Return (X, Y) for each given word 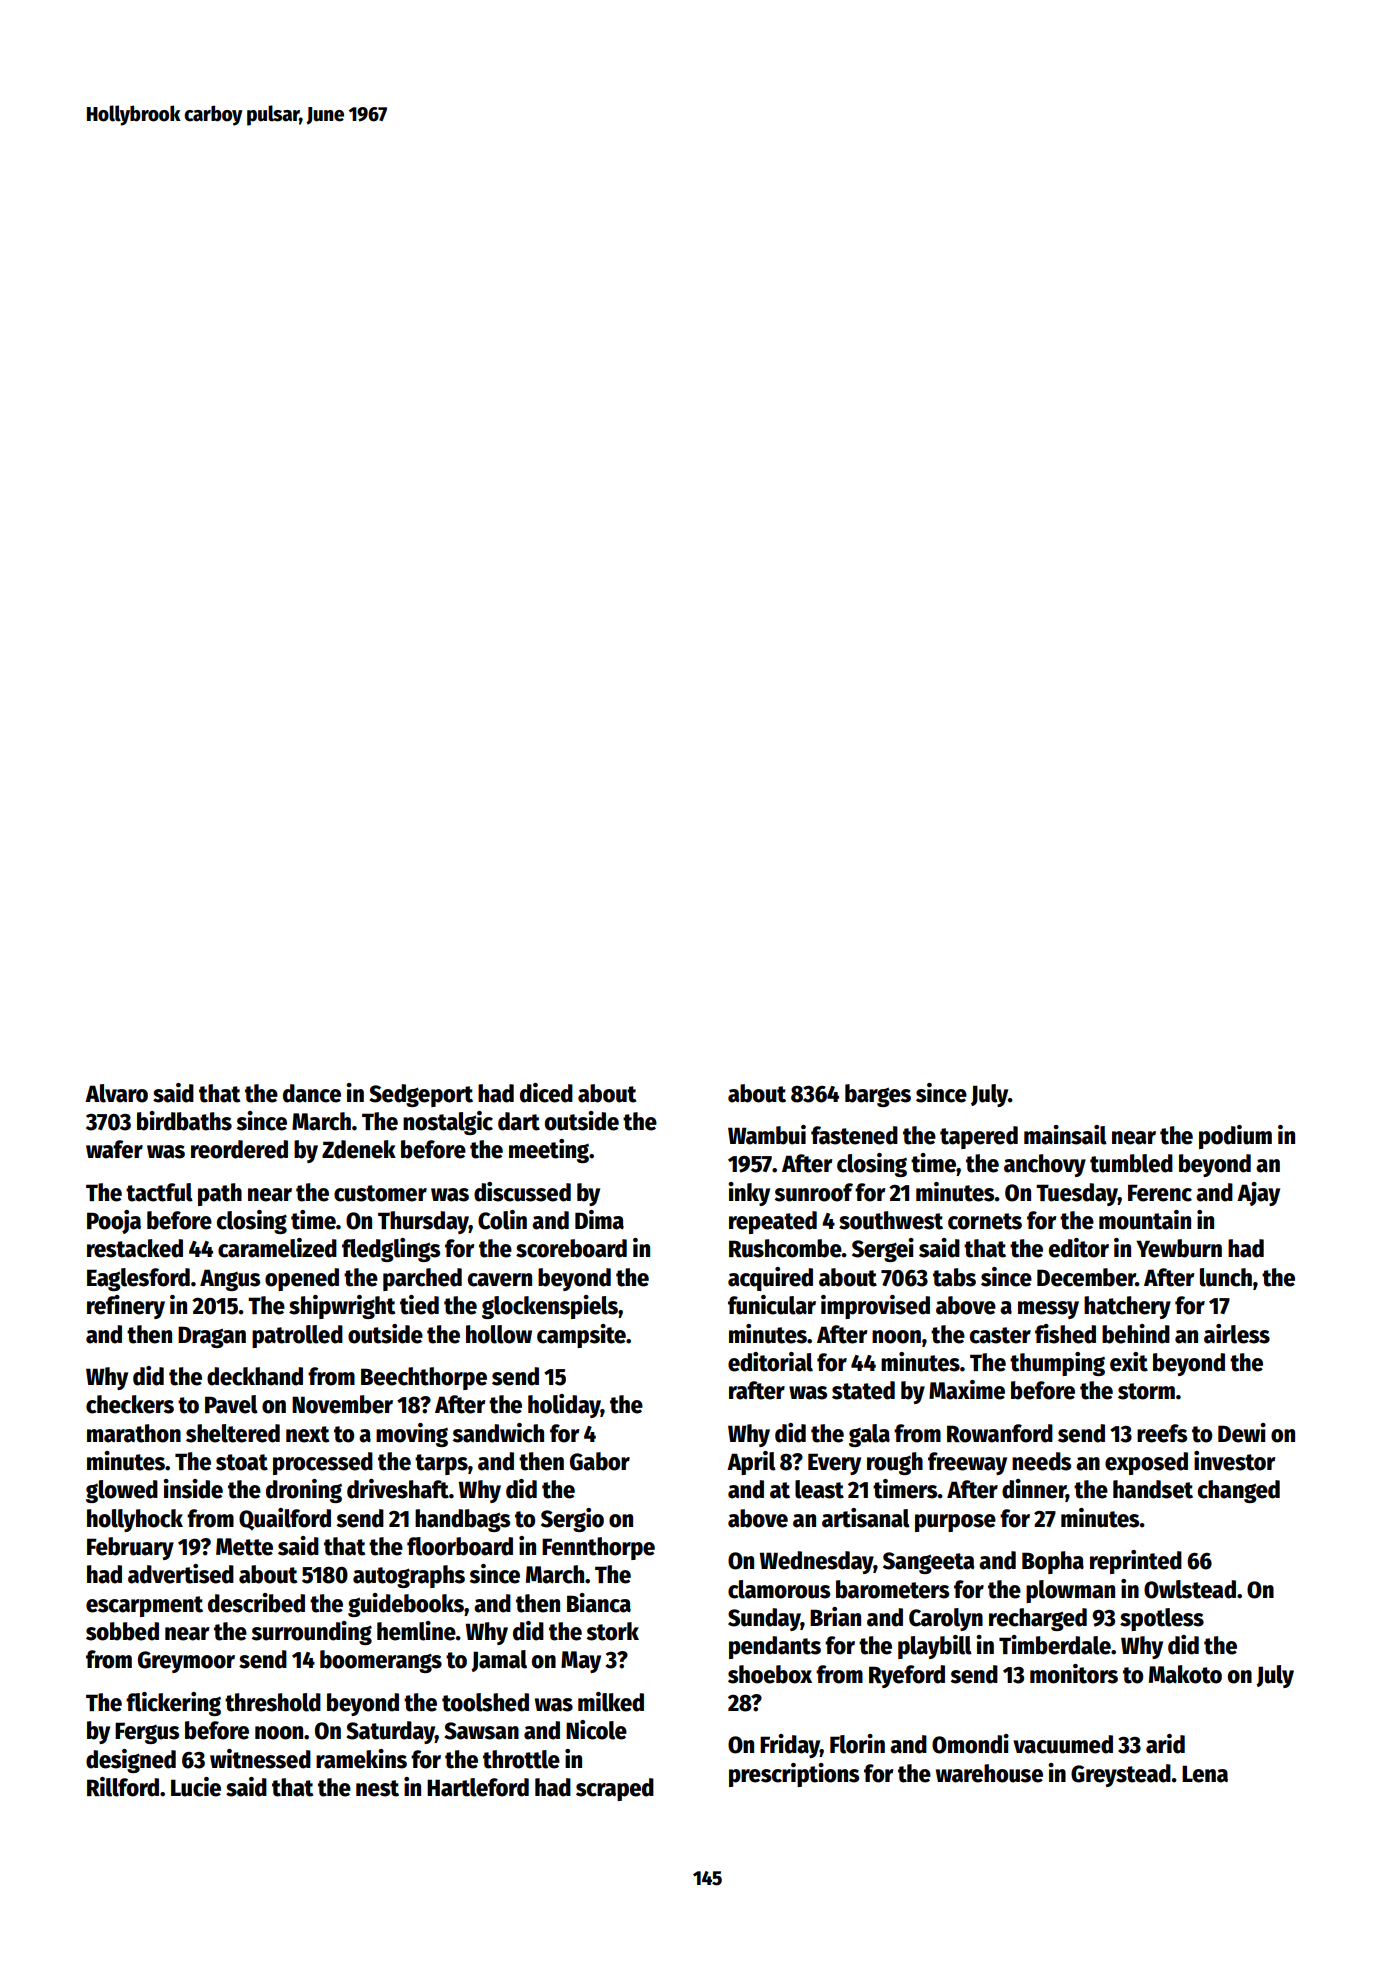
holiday (564, 1406)
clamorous (779, 1589)
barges (878, 1095)
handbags (462, 1520)
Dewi (1242, 1433)
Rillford (123, 1787)
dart (519, 1121)
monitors (1074, 1674)
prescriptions (794, 1775)
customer (380, 1193)
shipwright (342, 1307)
